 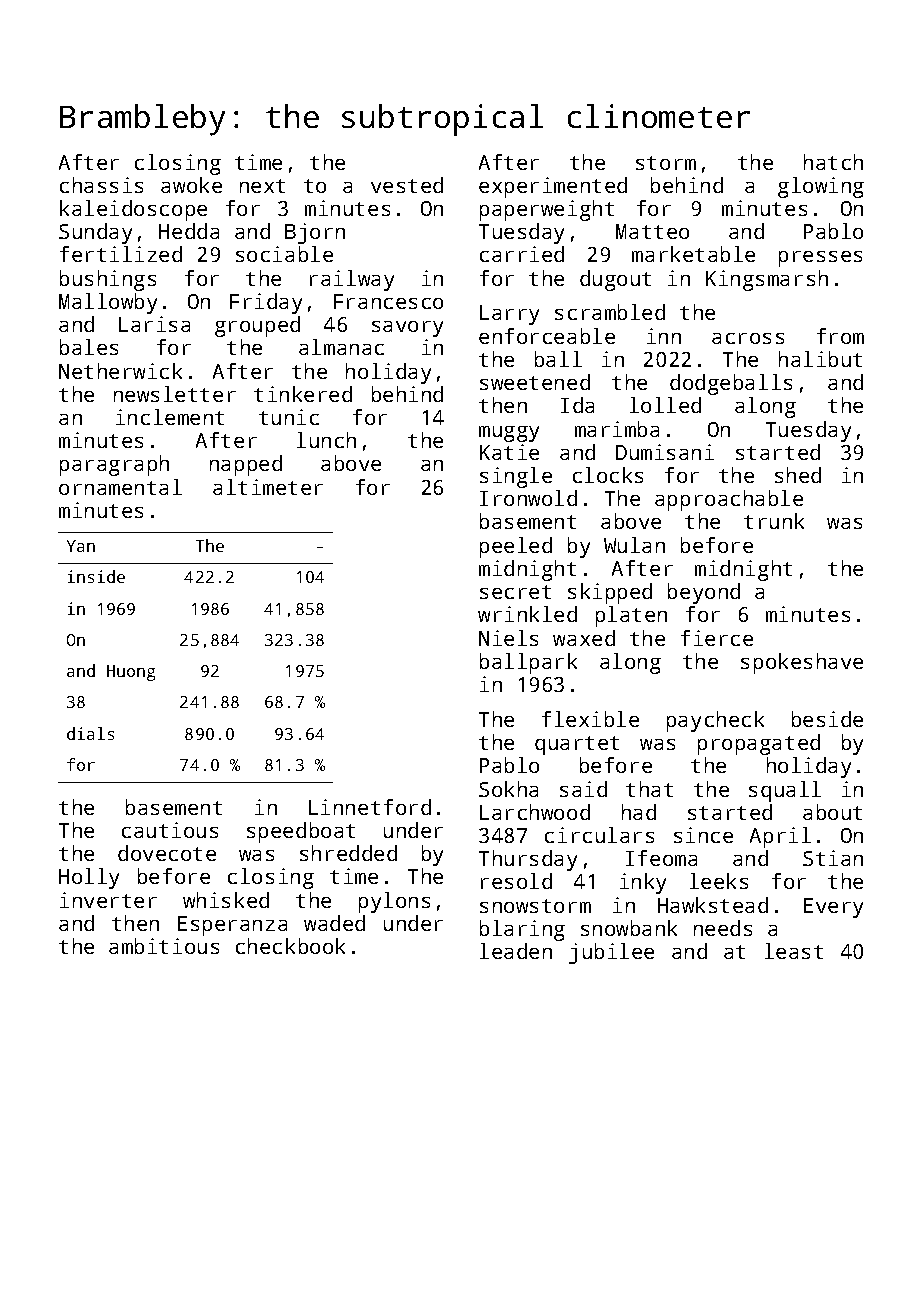 I want to click on newsletter, so click(x=175, y=394).
